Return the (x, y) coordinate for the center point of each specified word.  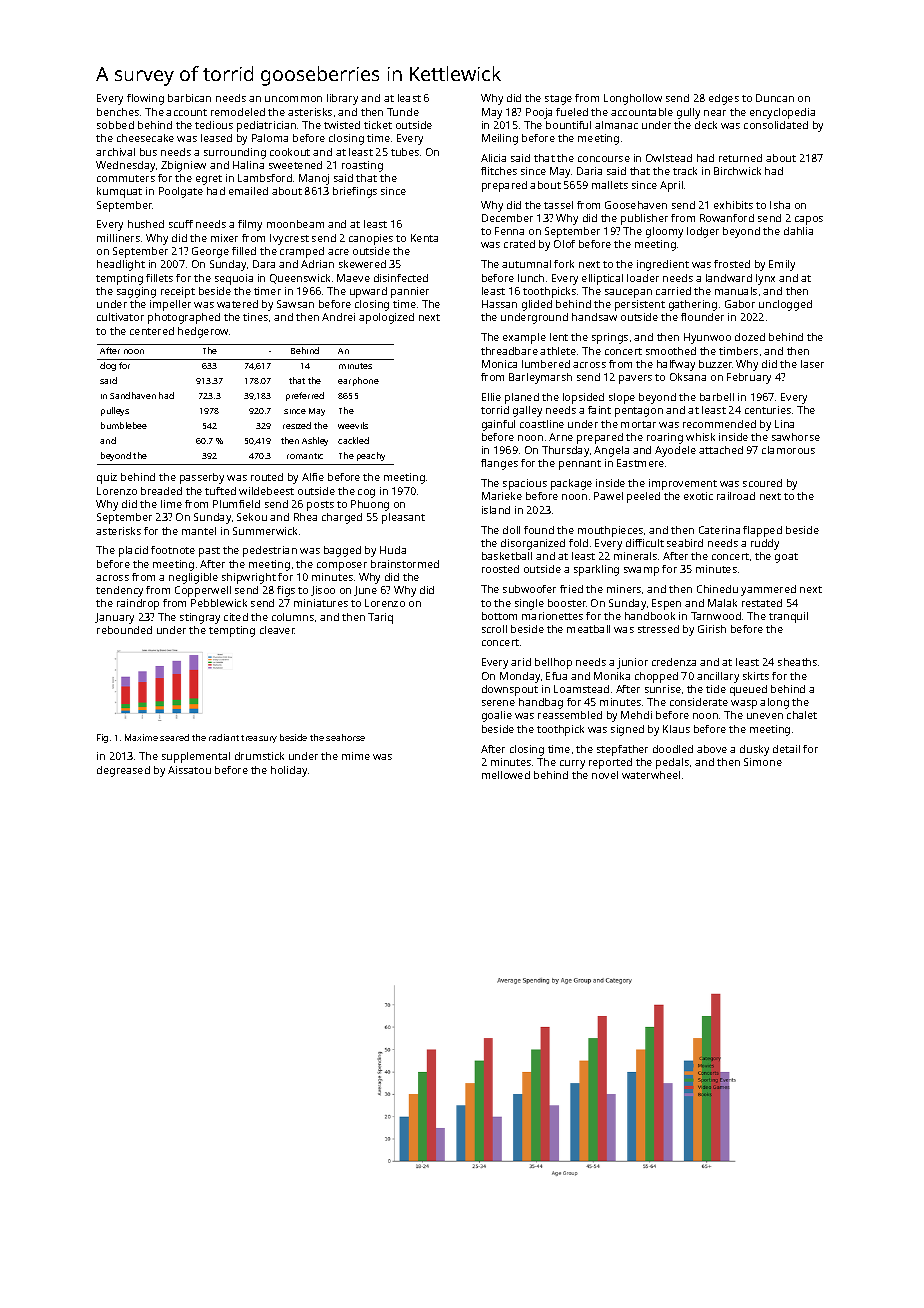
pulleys (115, 411)
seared (174, 737)
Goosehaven (636, 205)
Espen (666, 604)
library (342, 99)
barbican (189, 98)
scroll (494, 629)
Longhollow (633, 99)
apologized (386, 318)
